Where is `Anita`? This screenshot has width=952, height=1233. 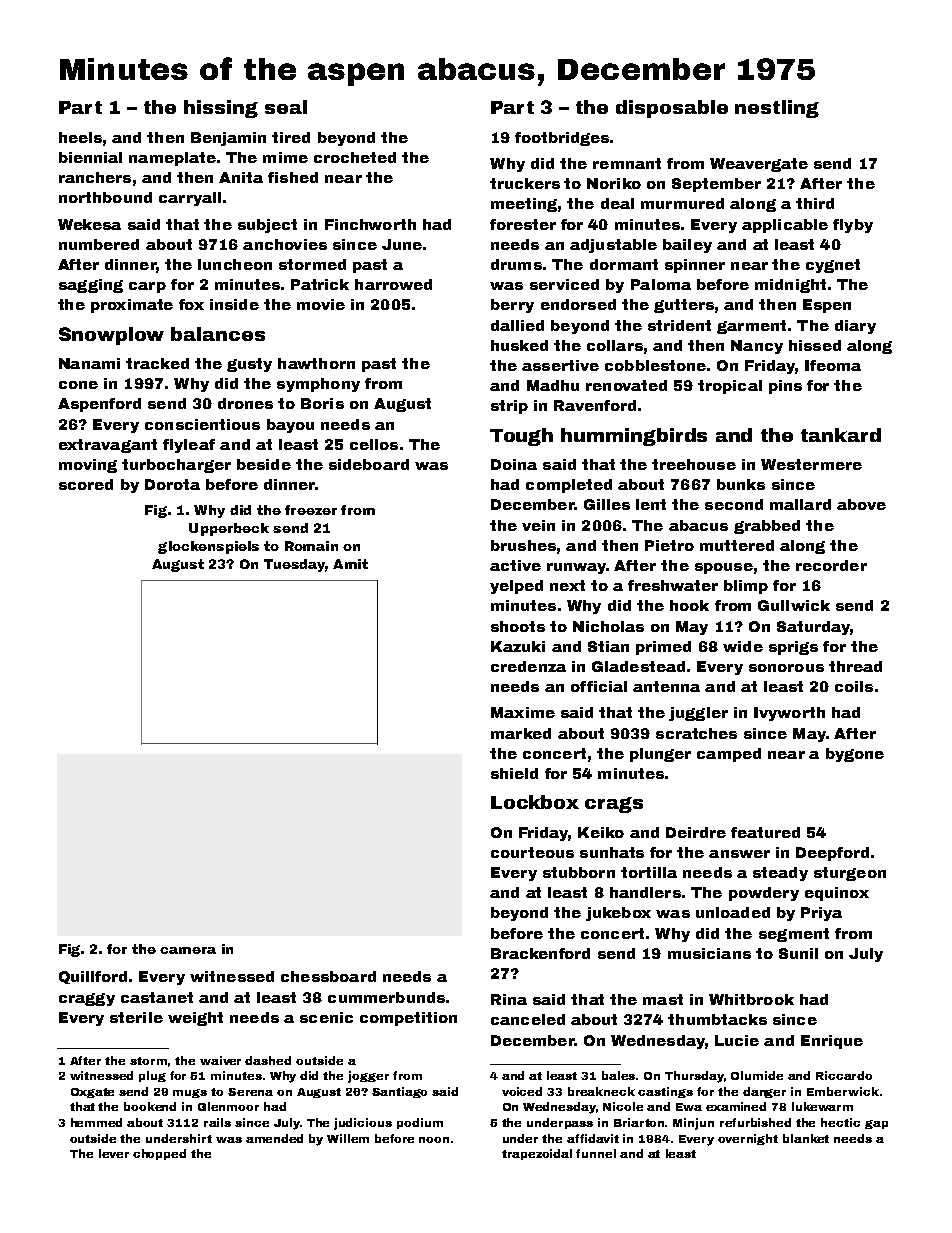 Anita is located at coordinates (241, 177).
